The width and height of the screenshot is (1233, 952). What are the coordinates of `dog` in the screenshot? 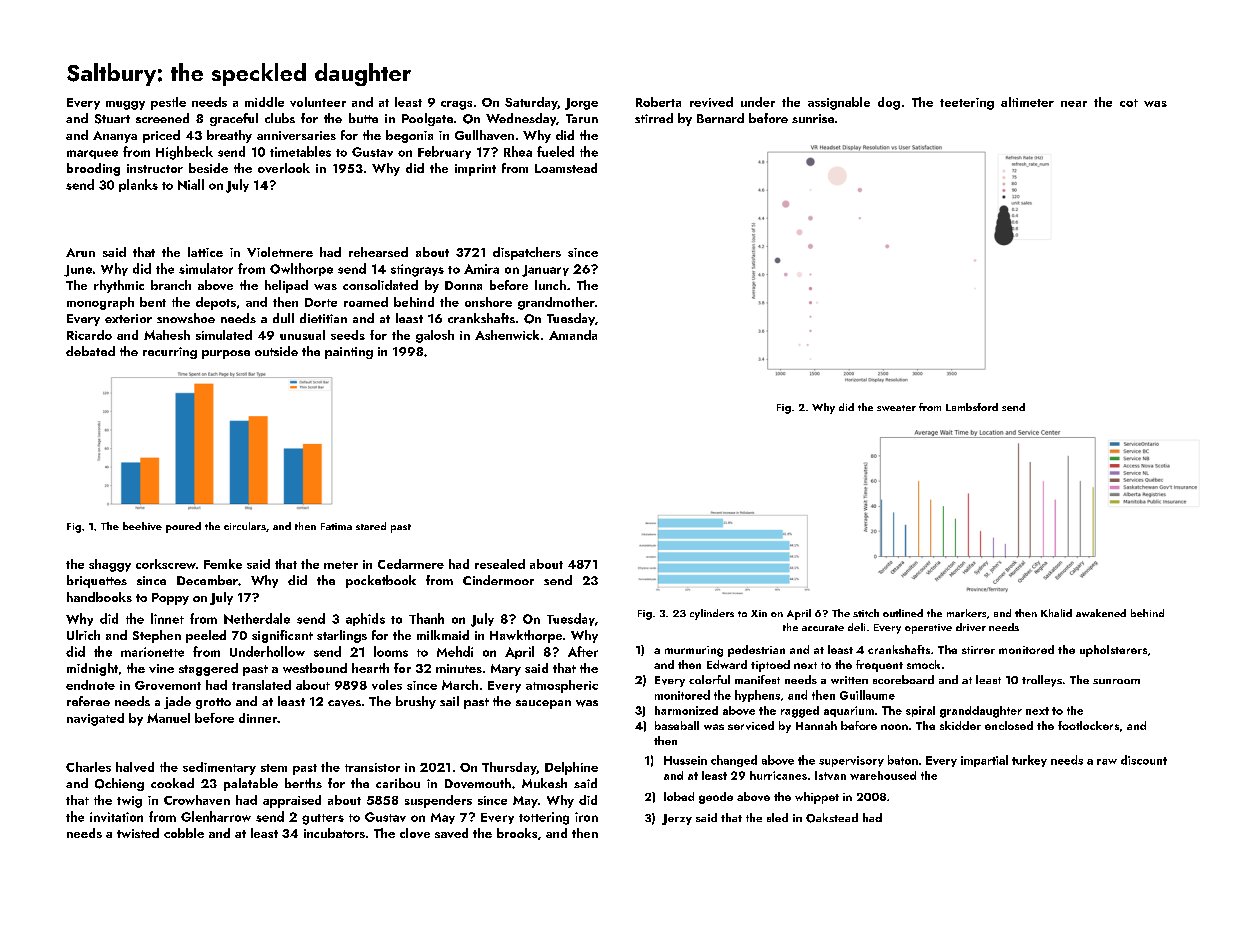 It's located at (889, 103).
